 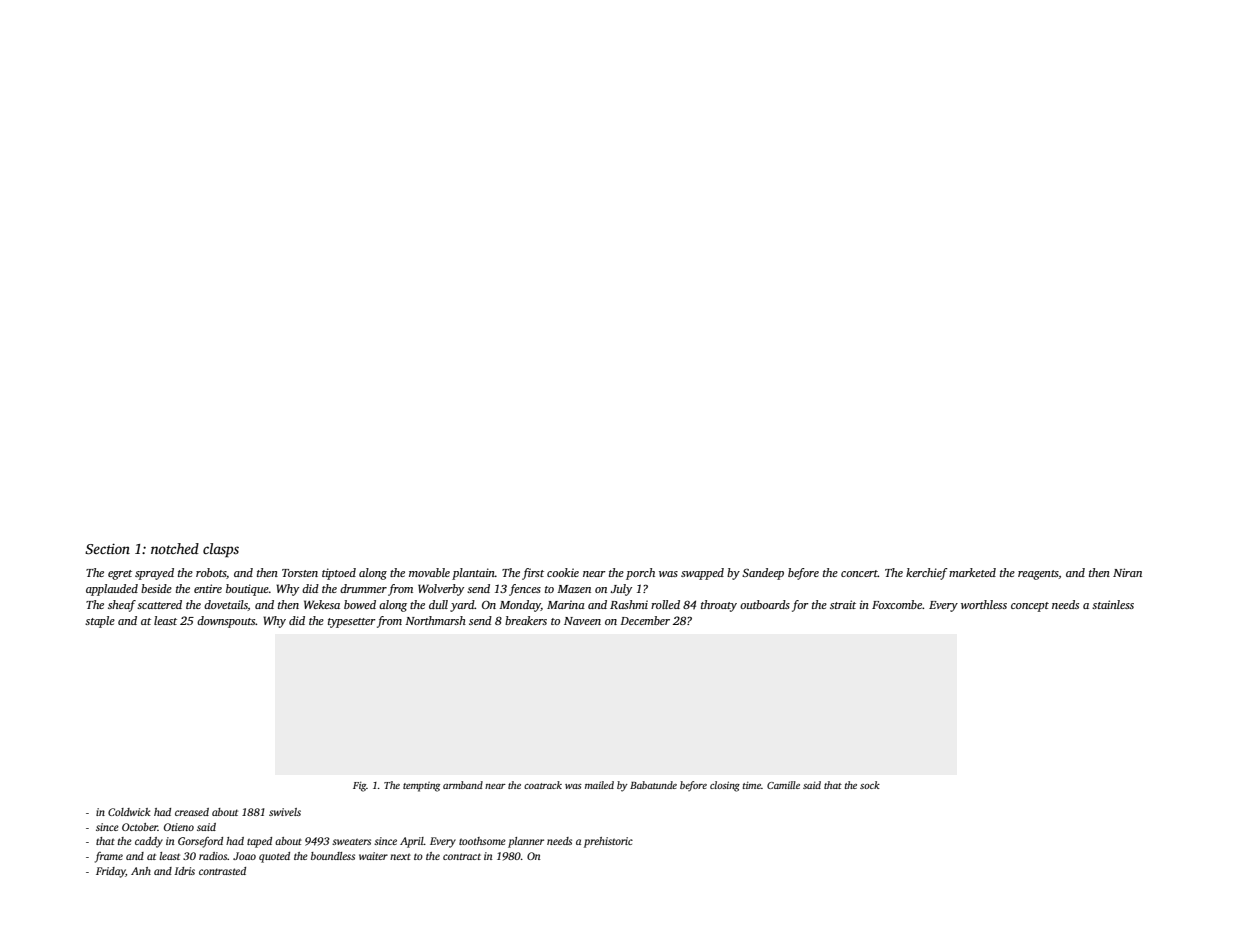 What do you see at coordinates (359, 787) in the image?
I see `Fig` at bounding box center [359, 787].
